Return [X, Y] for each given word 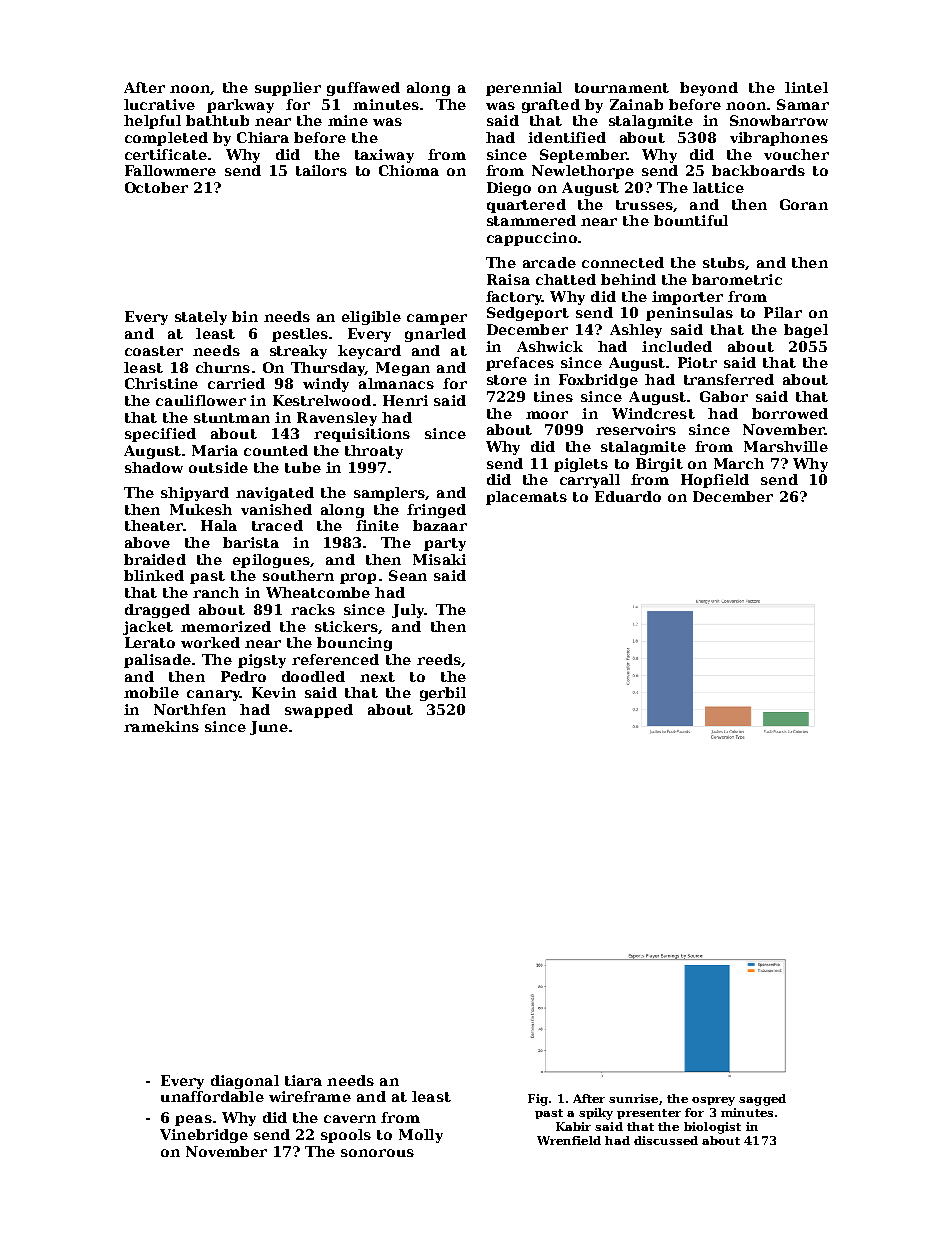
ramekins [161, 726]
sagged [762, 1100]
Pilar [783, 312]
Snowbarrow [779, 120]
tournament [622, 88]
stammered [531, 220]
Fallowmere [170, 170]
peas [193, 1120]
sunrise [633, 1098]
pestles [300, 335]
